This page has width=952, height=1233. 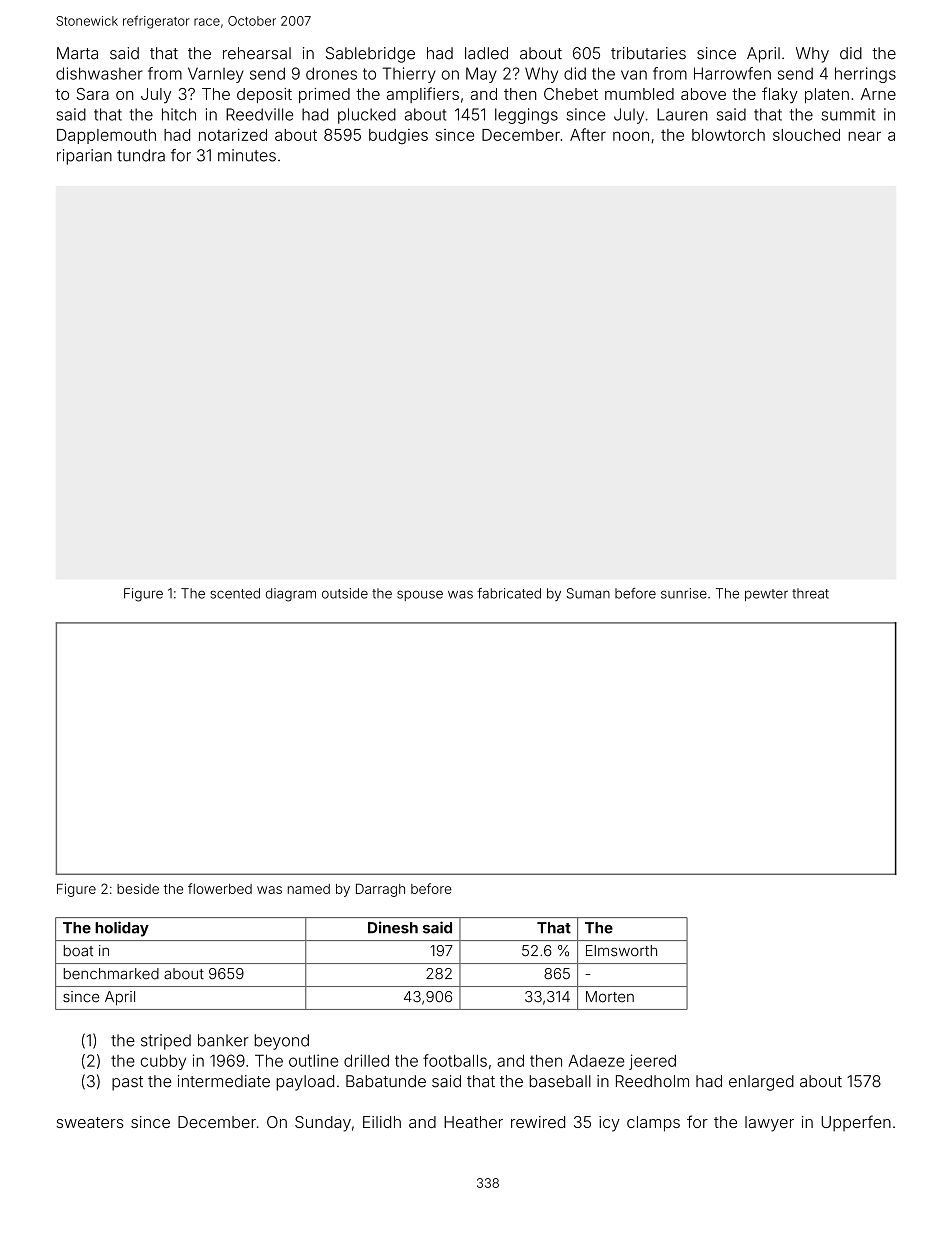 What do you see at coordinates (684, 593) in the page?
I see `sunrise` at bounding box center [684, 593].
